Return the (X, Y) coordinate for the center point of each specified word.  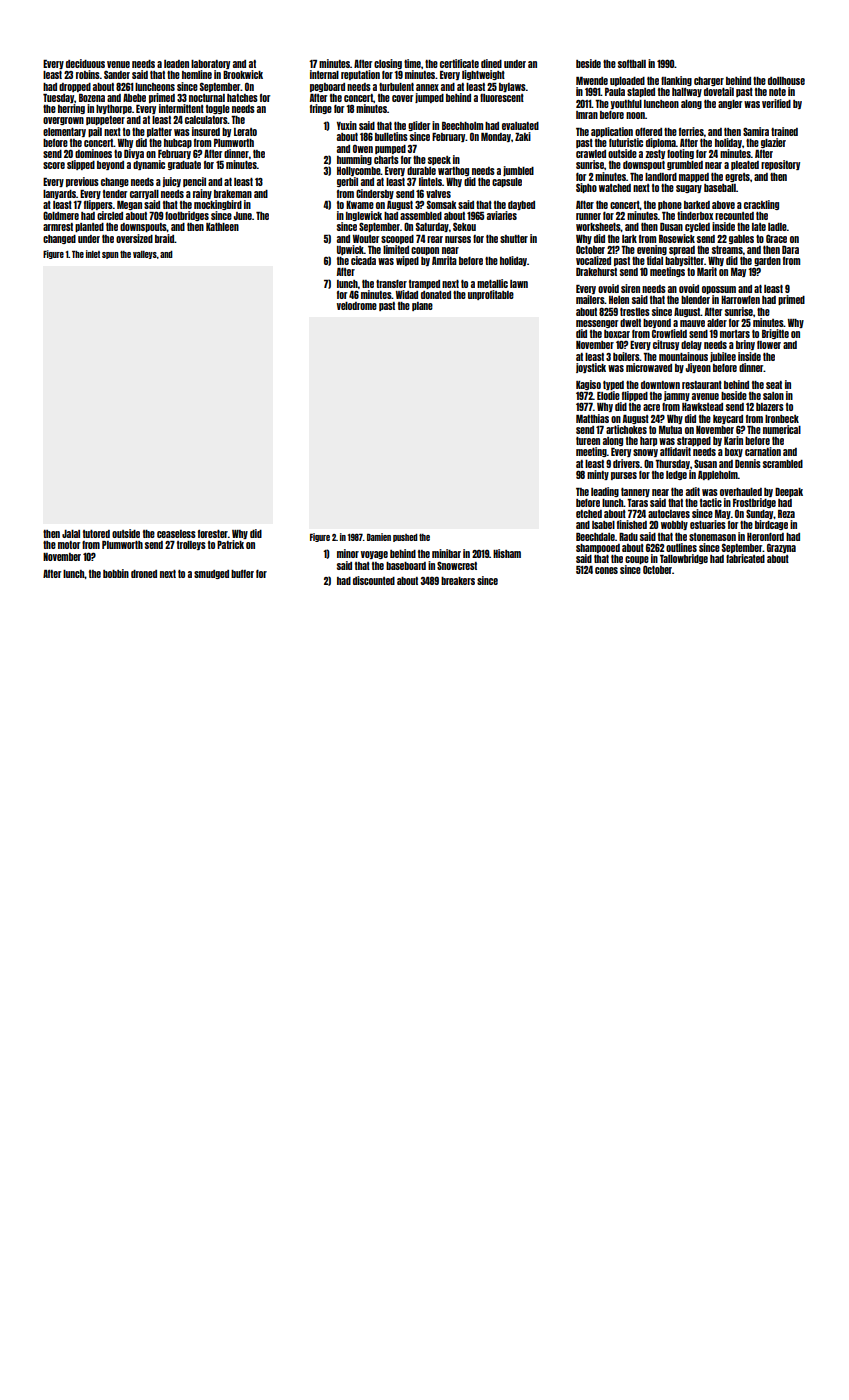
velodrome (357, 306)
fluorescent (502, 98)
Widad (407, 294)
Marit (707, 271)
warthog (453, 171)
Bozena (92, 98)
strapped (694, 441)
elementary (64, 132)
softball (632, 64)
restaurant (702, 385)
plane (422, 306)
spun (110, 255)
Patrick (230, 544)
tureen (588, 441)
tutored (96, 534)
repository (780, 165)
